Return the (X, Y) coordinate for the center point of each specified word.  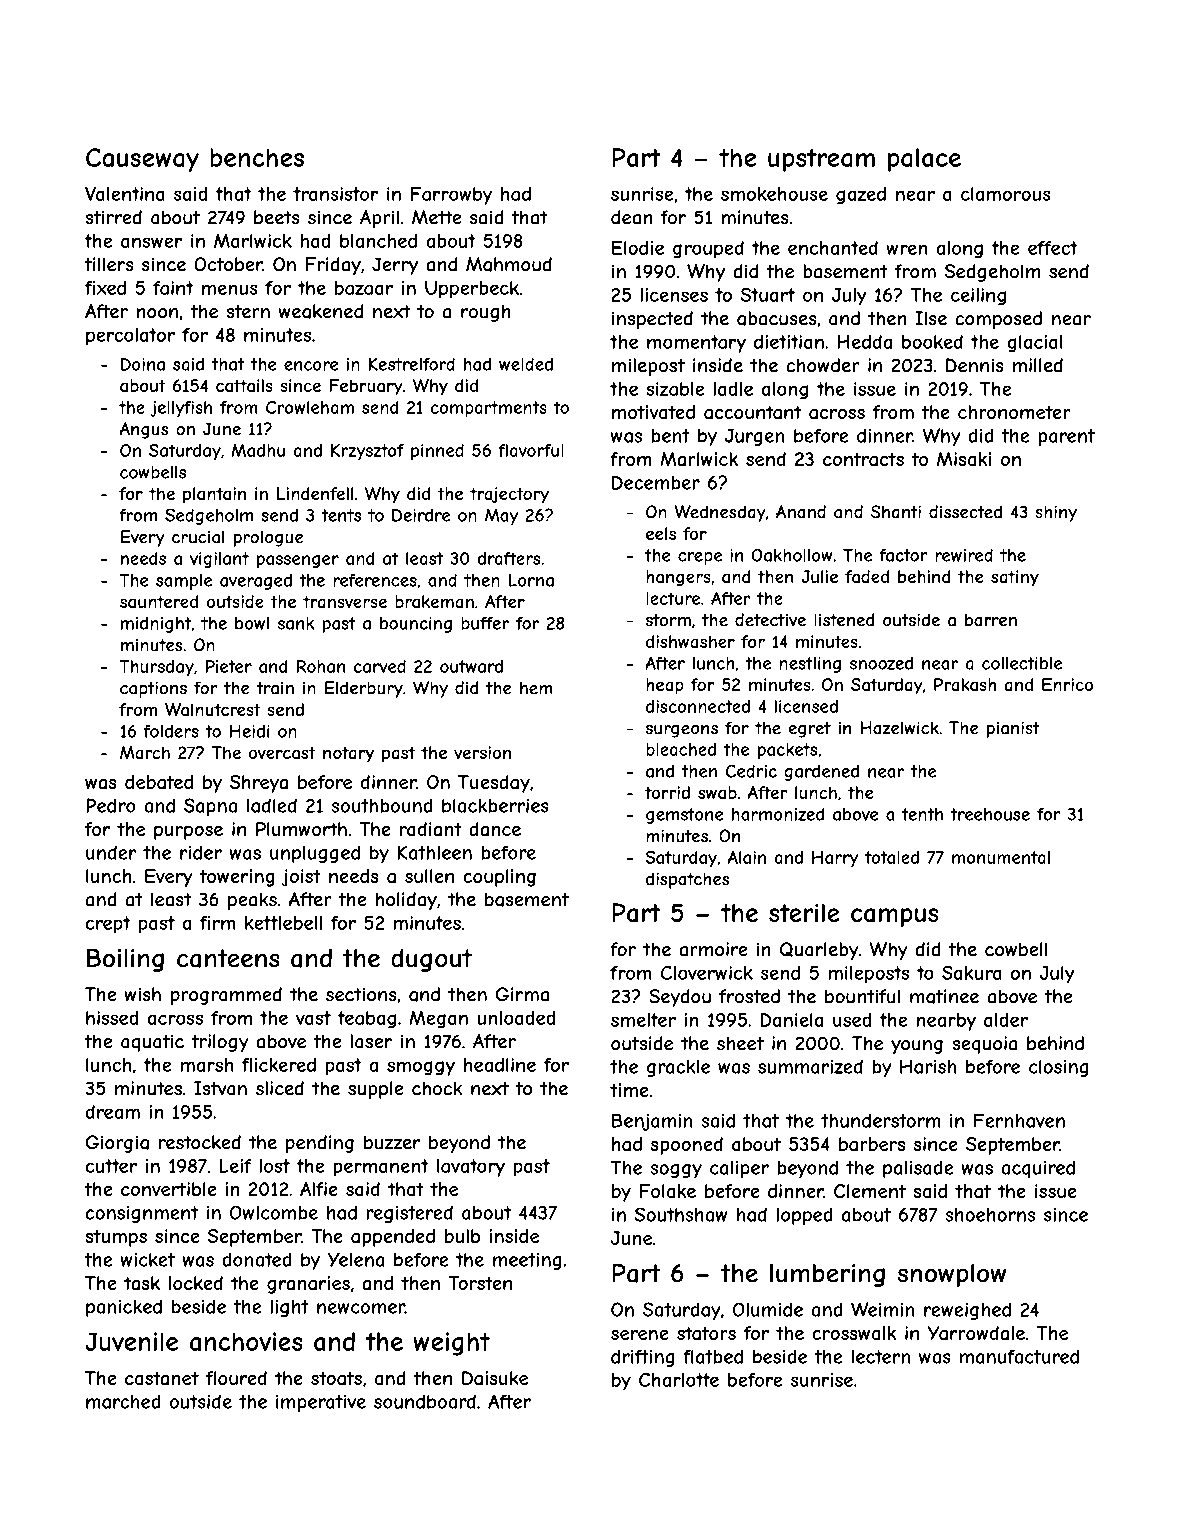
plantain (214, 495)
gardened (821, 773)
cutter (111, 1166)
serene (639, 1335)
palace (924, 160)
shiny (1056, 513)
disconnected (698, 706)
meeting (527, 1261)
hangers (678, 578)
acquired (1038, 1169)
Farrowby (451, 196)
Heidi (249, 731)
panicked (124, 1308)
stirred (113, 217)
